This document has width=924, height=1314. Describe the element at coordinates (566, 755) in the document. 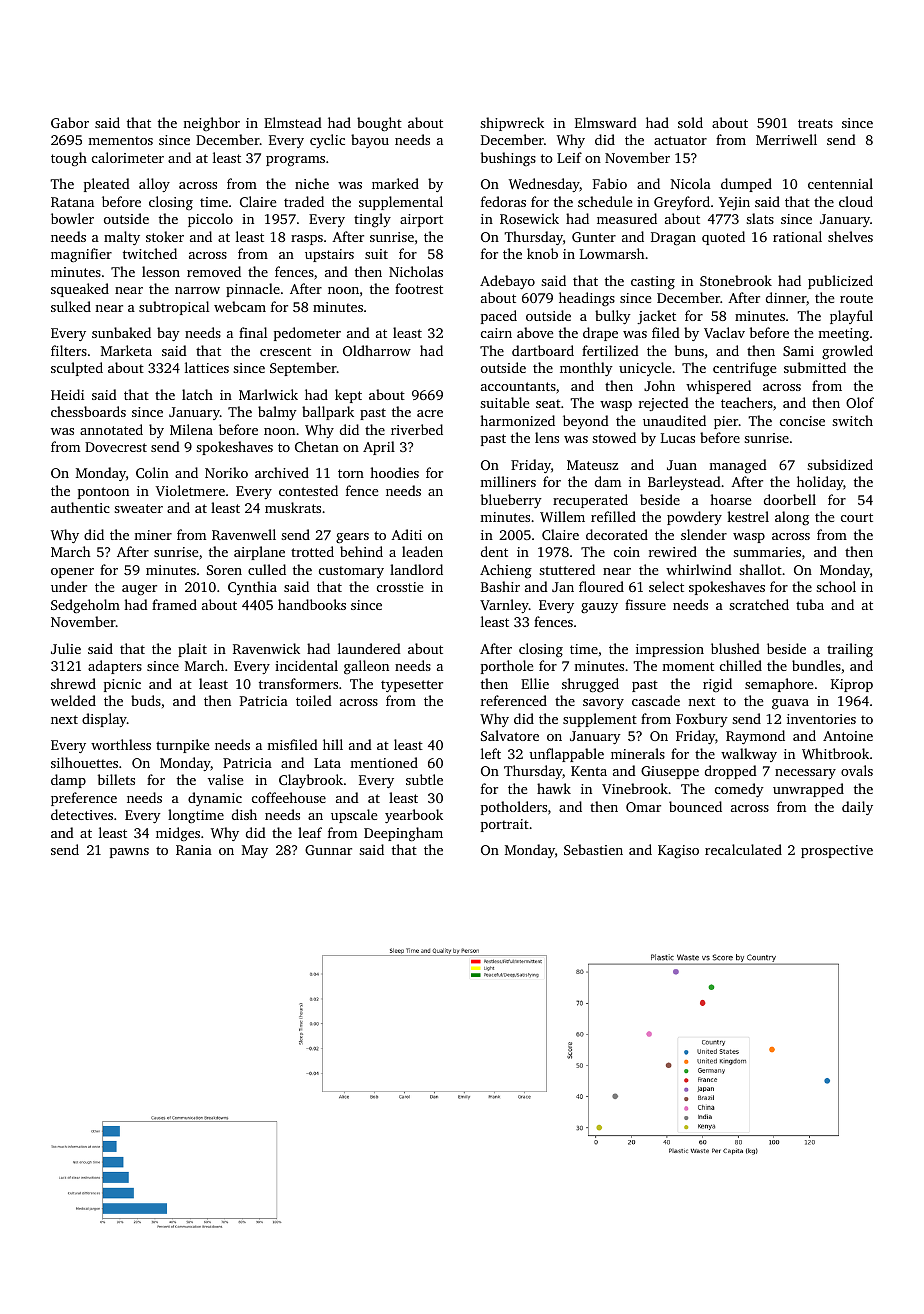

I see `unflappable` at that location.
